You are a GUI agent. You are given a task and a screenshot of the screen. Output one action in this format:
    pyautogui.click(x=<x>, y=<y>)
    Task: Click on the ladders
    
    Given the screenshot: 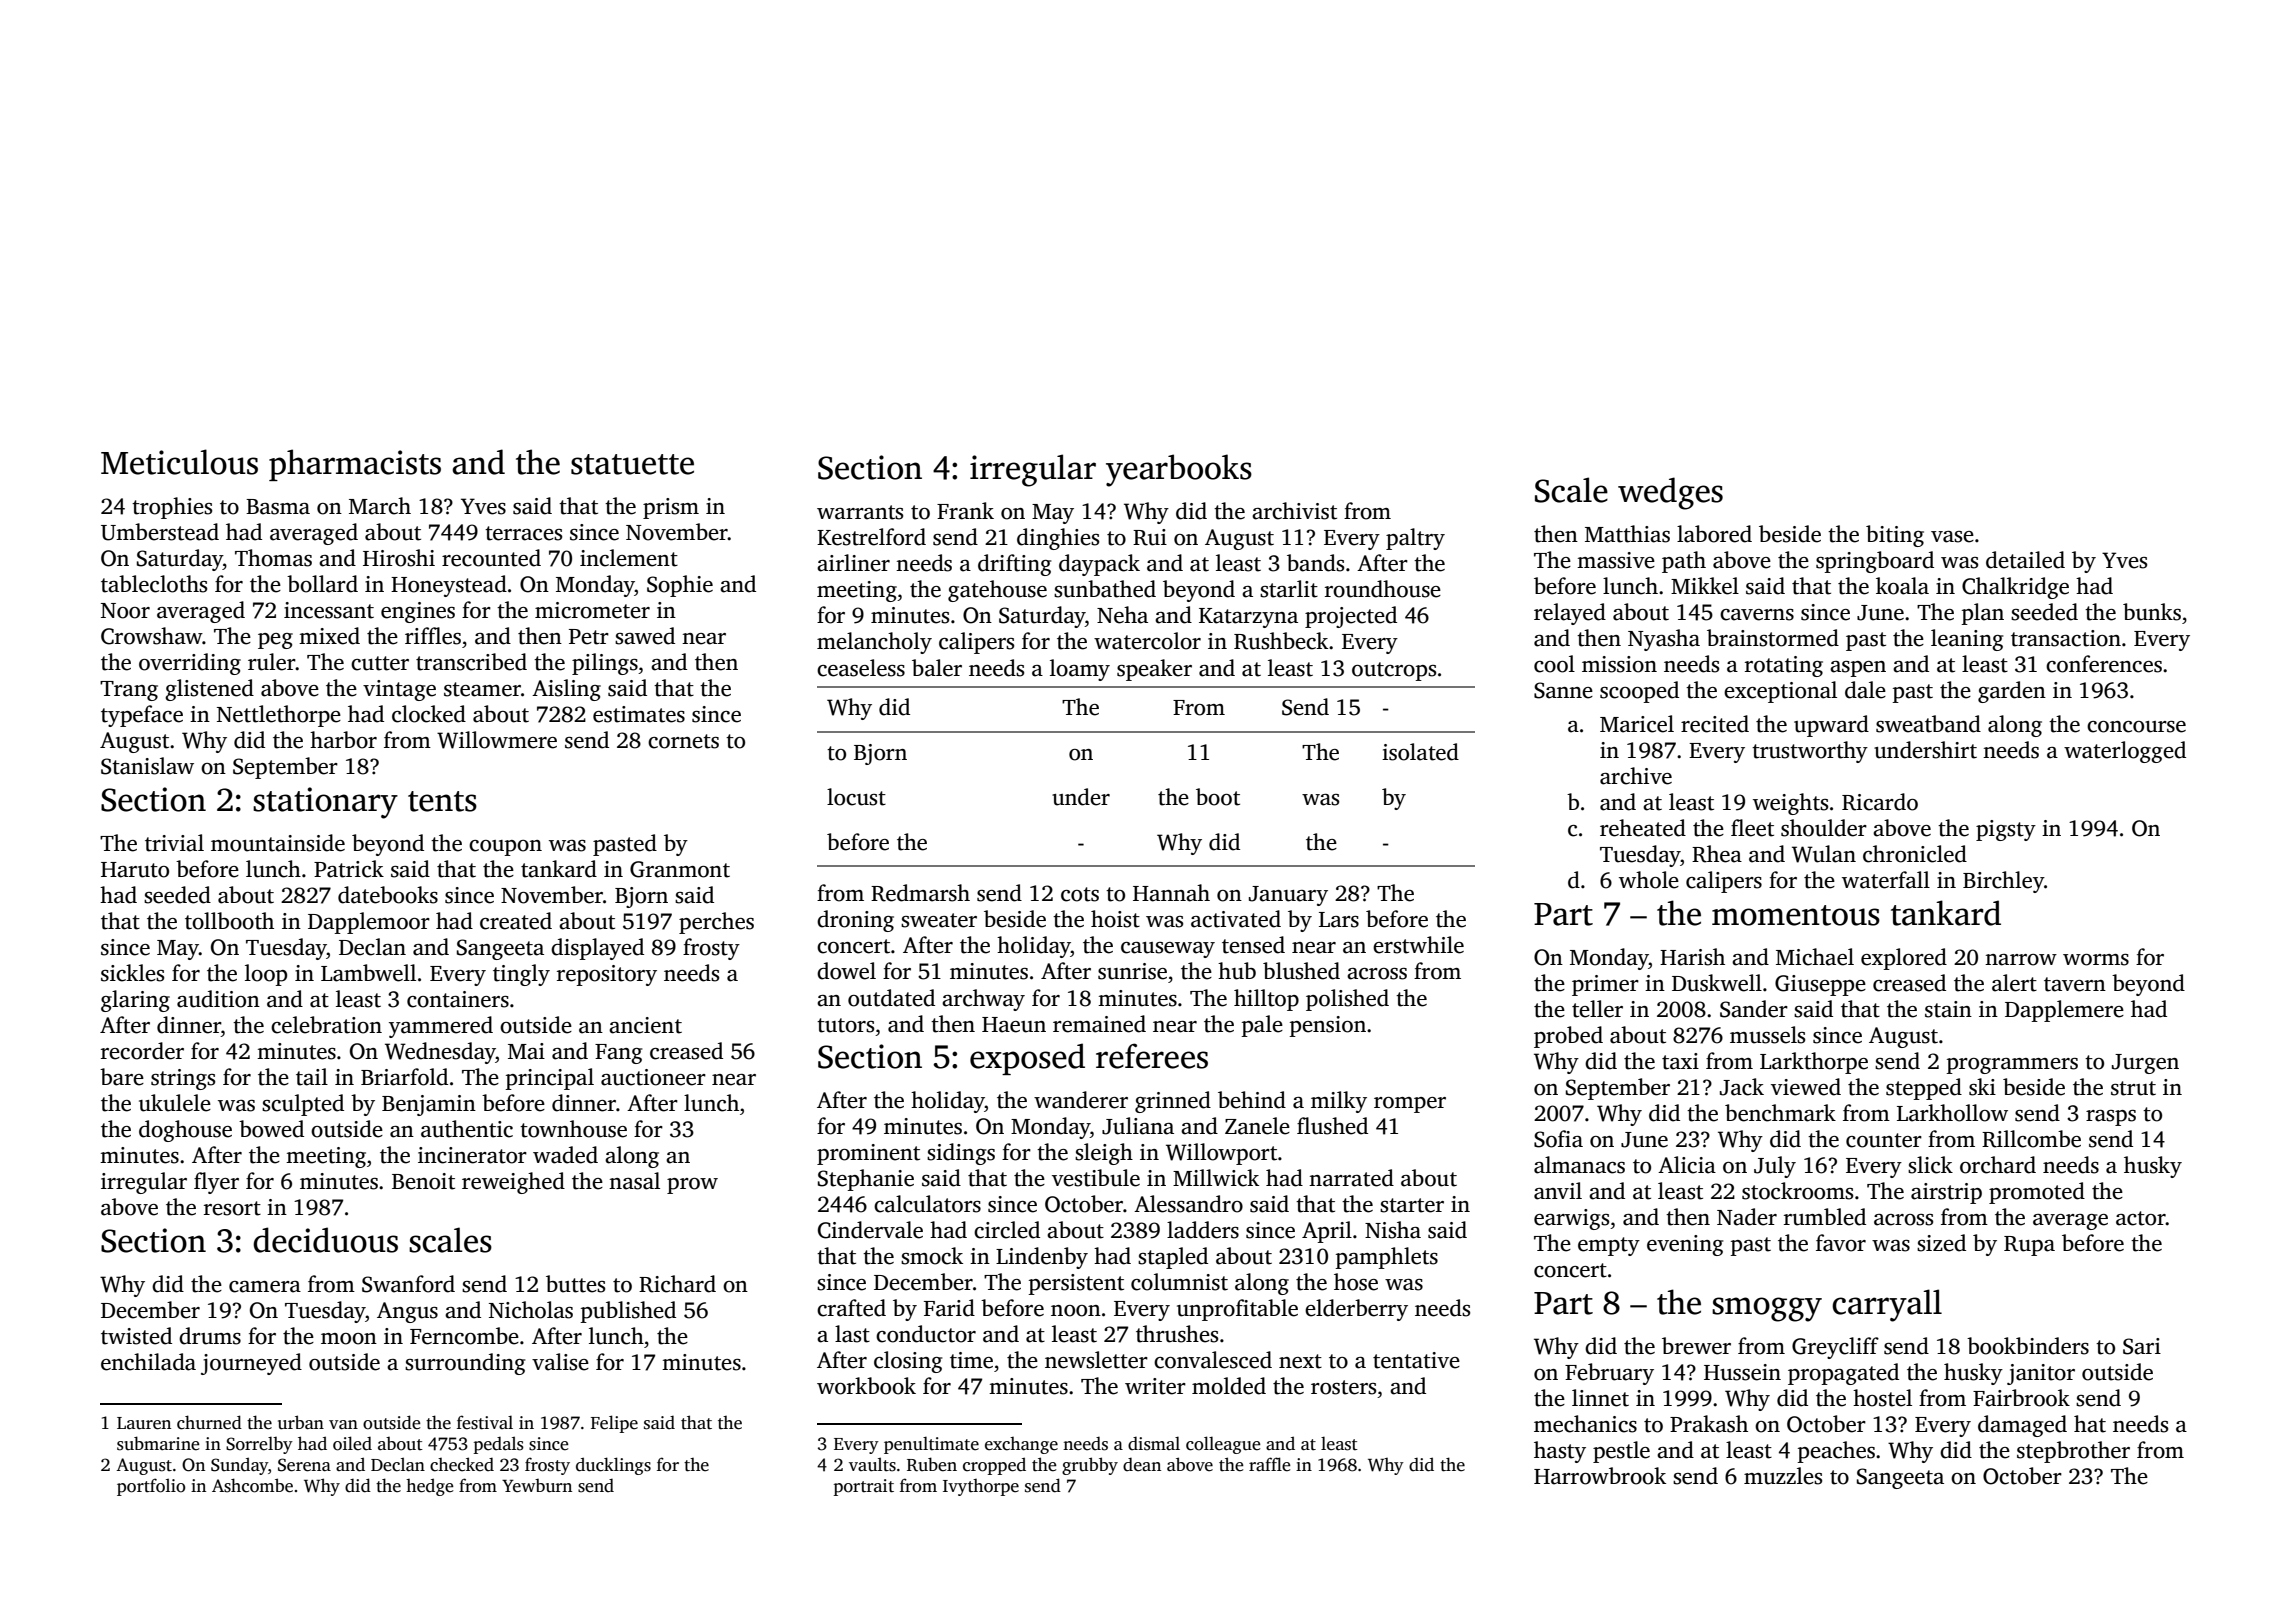 What is the action you would take?
    pyautogui.click(x=1203, y=1230)
